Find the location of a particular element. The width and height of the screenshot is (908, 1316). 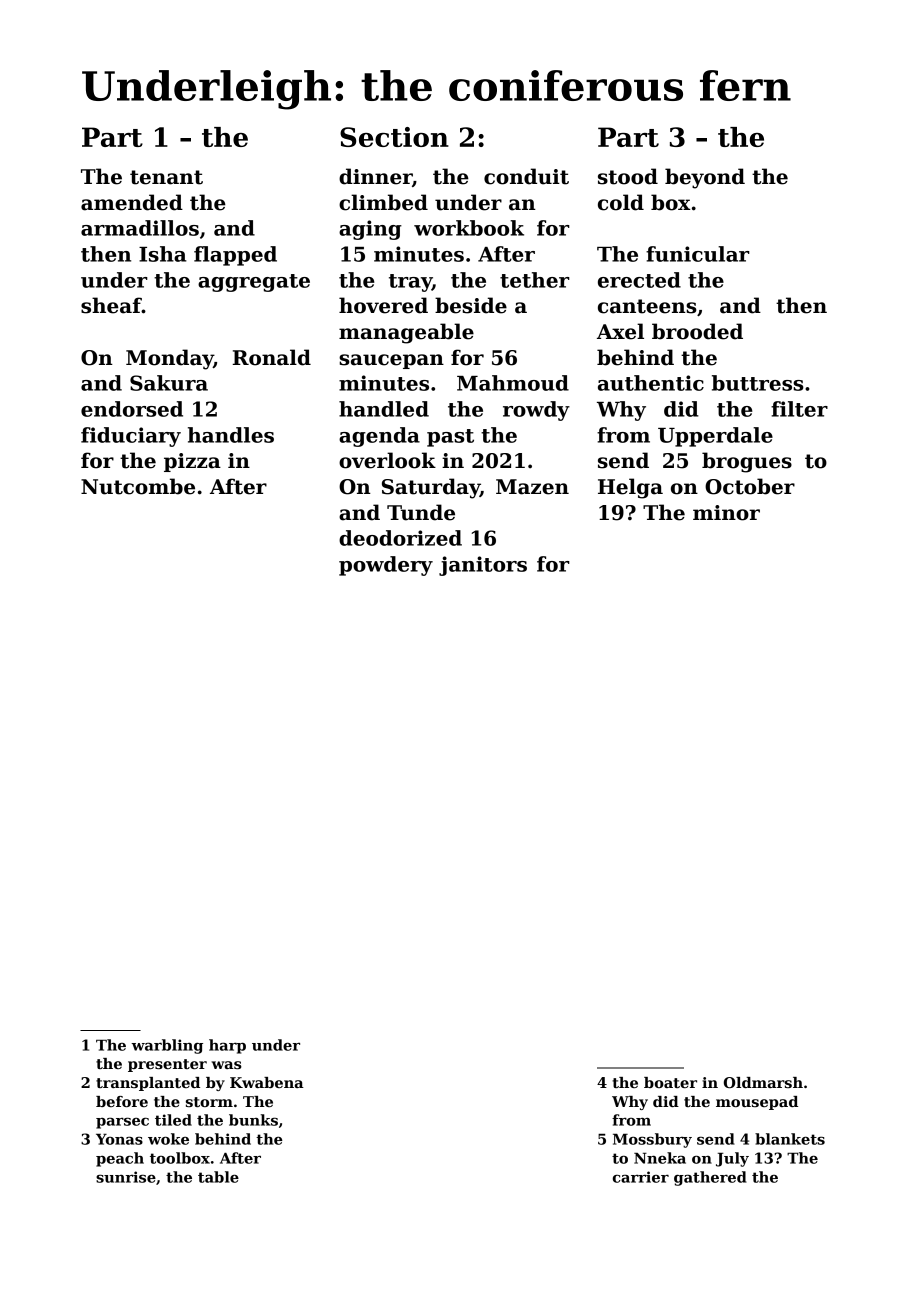

Mazen is located at coordinates (532, 487).
